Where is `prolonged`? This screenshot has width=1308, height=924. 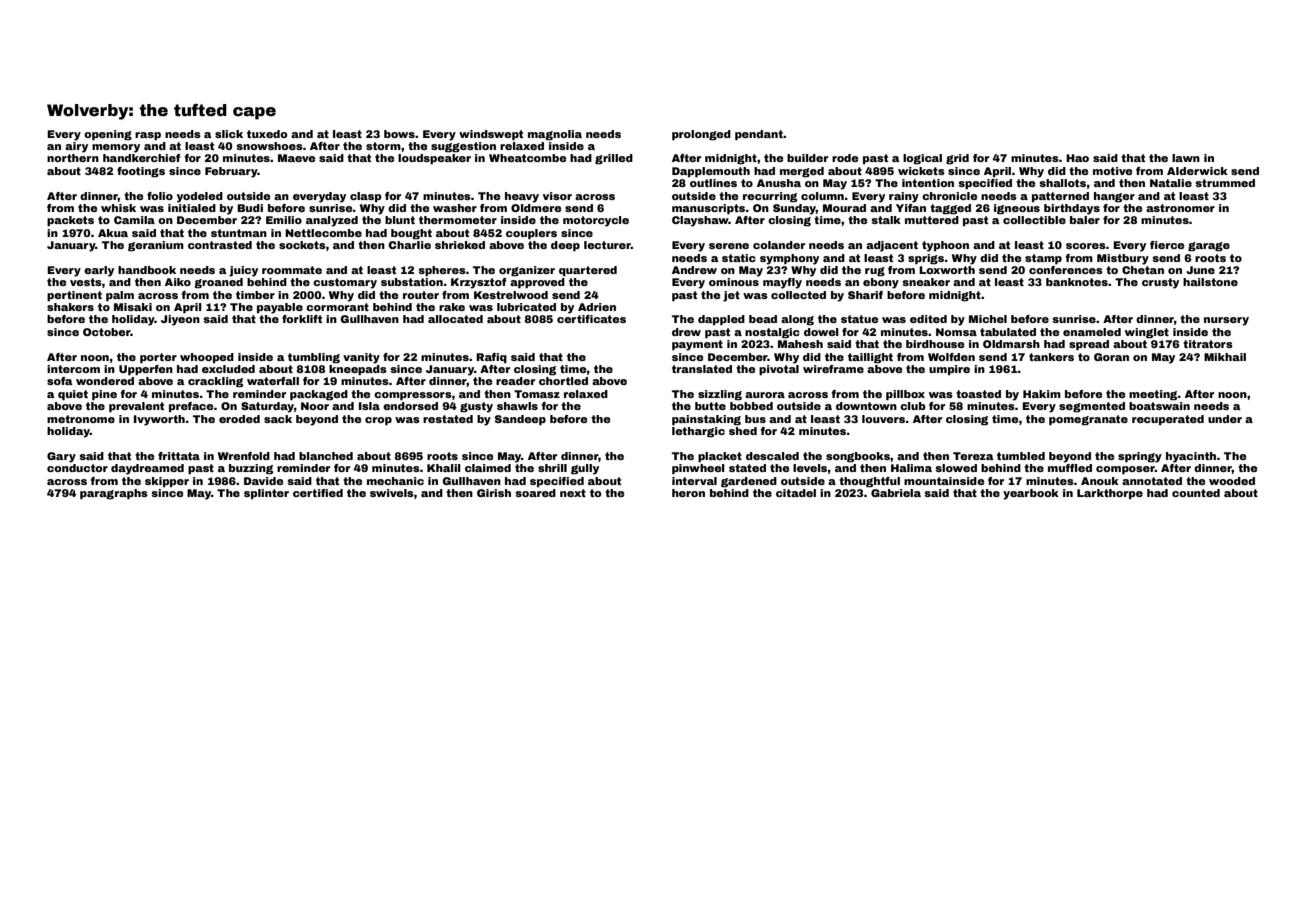
prolonged is located at coordinates (701, 135).
